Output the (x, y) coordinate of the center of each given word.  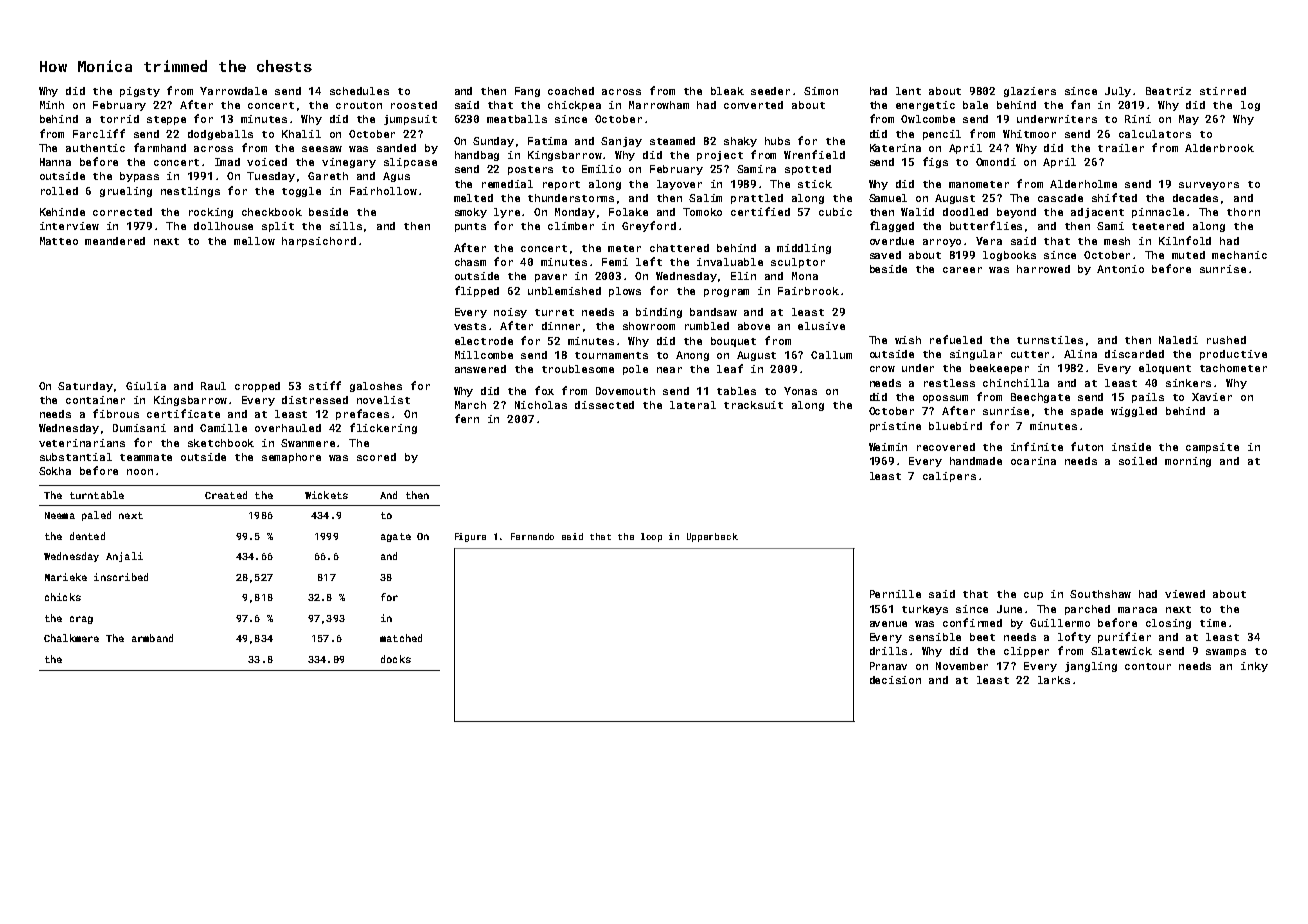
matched (401, 638)
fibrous (116, 413)
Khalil (301, 134)
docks (396, 659)
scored (376, 457)
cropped (257, 387)
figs (935, 162)
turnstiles (1050, 340)
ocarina (1033, 461)
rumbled (707, 326)
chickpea (574, 106)
